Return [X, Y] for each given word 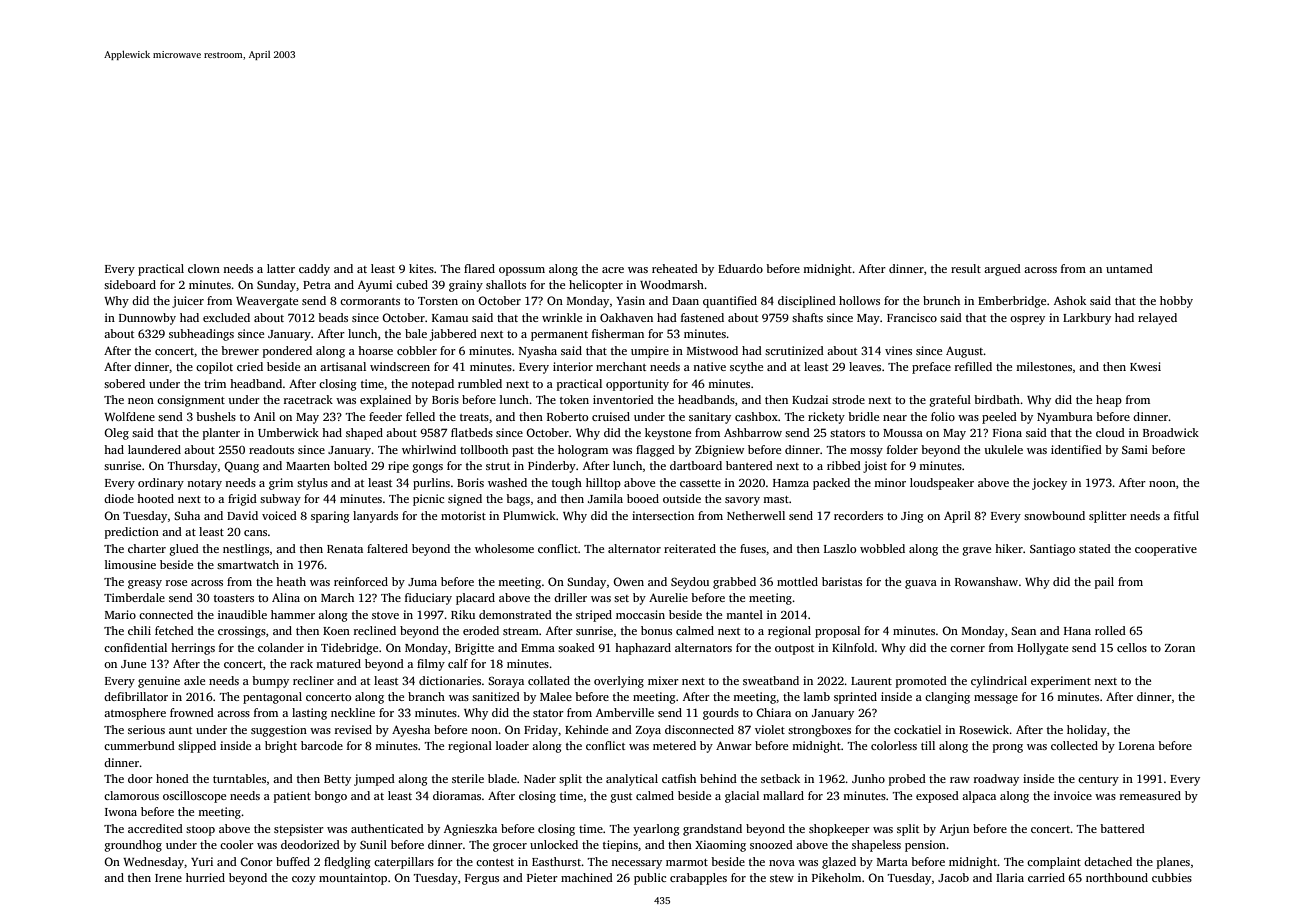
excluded [226, 317]
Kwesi [1145, 366]
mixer [663, 680]
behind [718, 778]
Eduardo [740, 268]
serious [146, 729]
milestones [1044, 366]
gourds [721, 714]
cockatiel [917, 729]
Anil [264, 416]
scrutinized [794, 350]
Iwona [121, 812]
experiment [1061, 682]
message [996, 699]
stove [385, 615]
